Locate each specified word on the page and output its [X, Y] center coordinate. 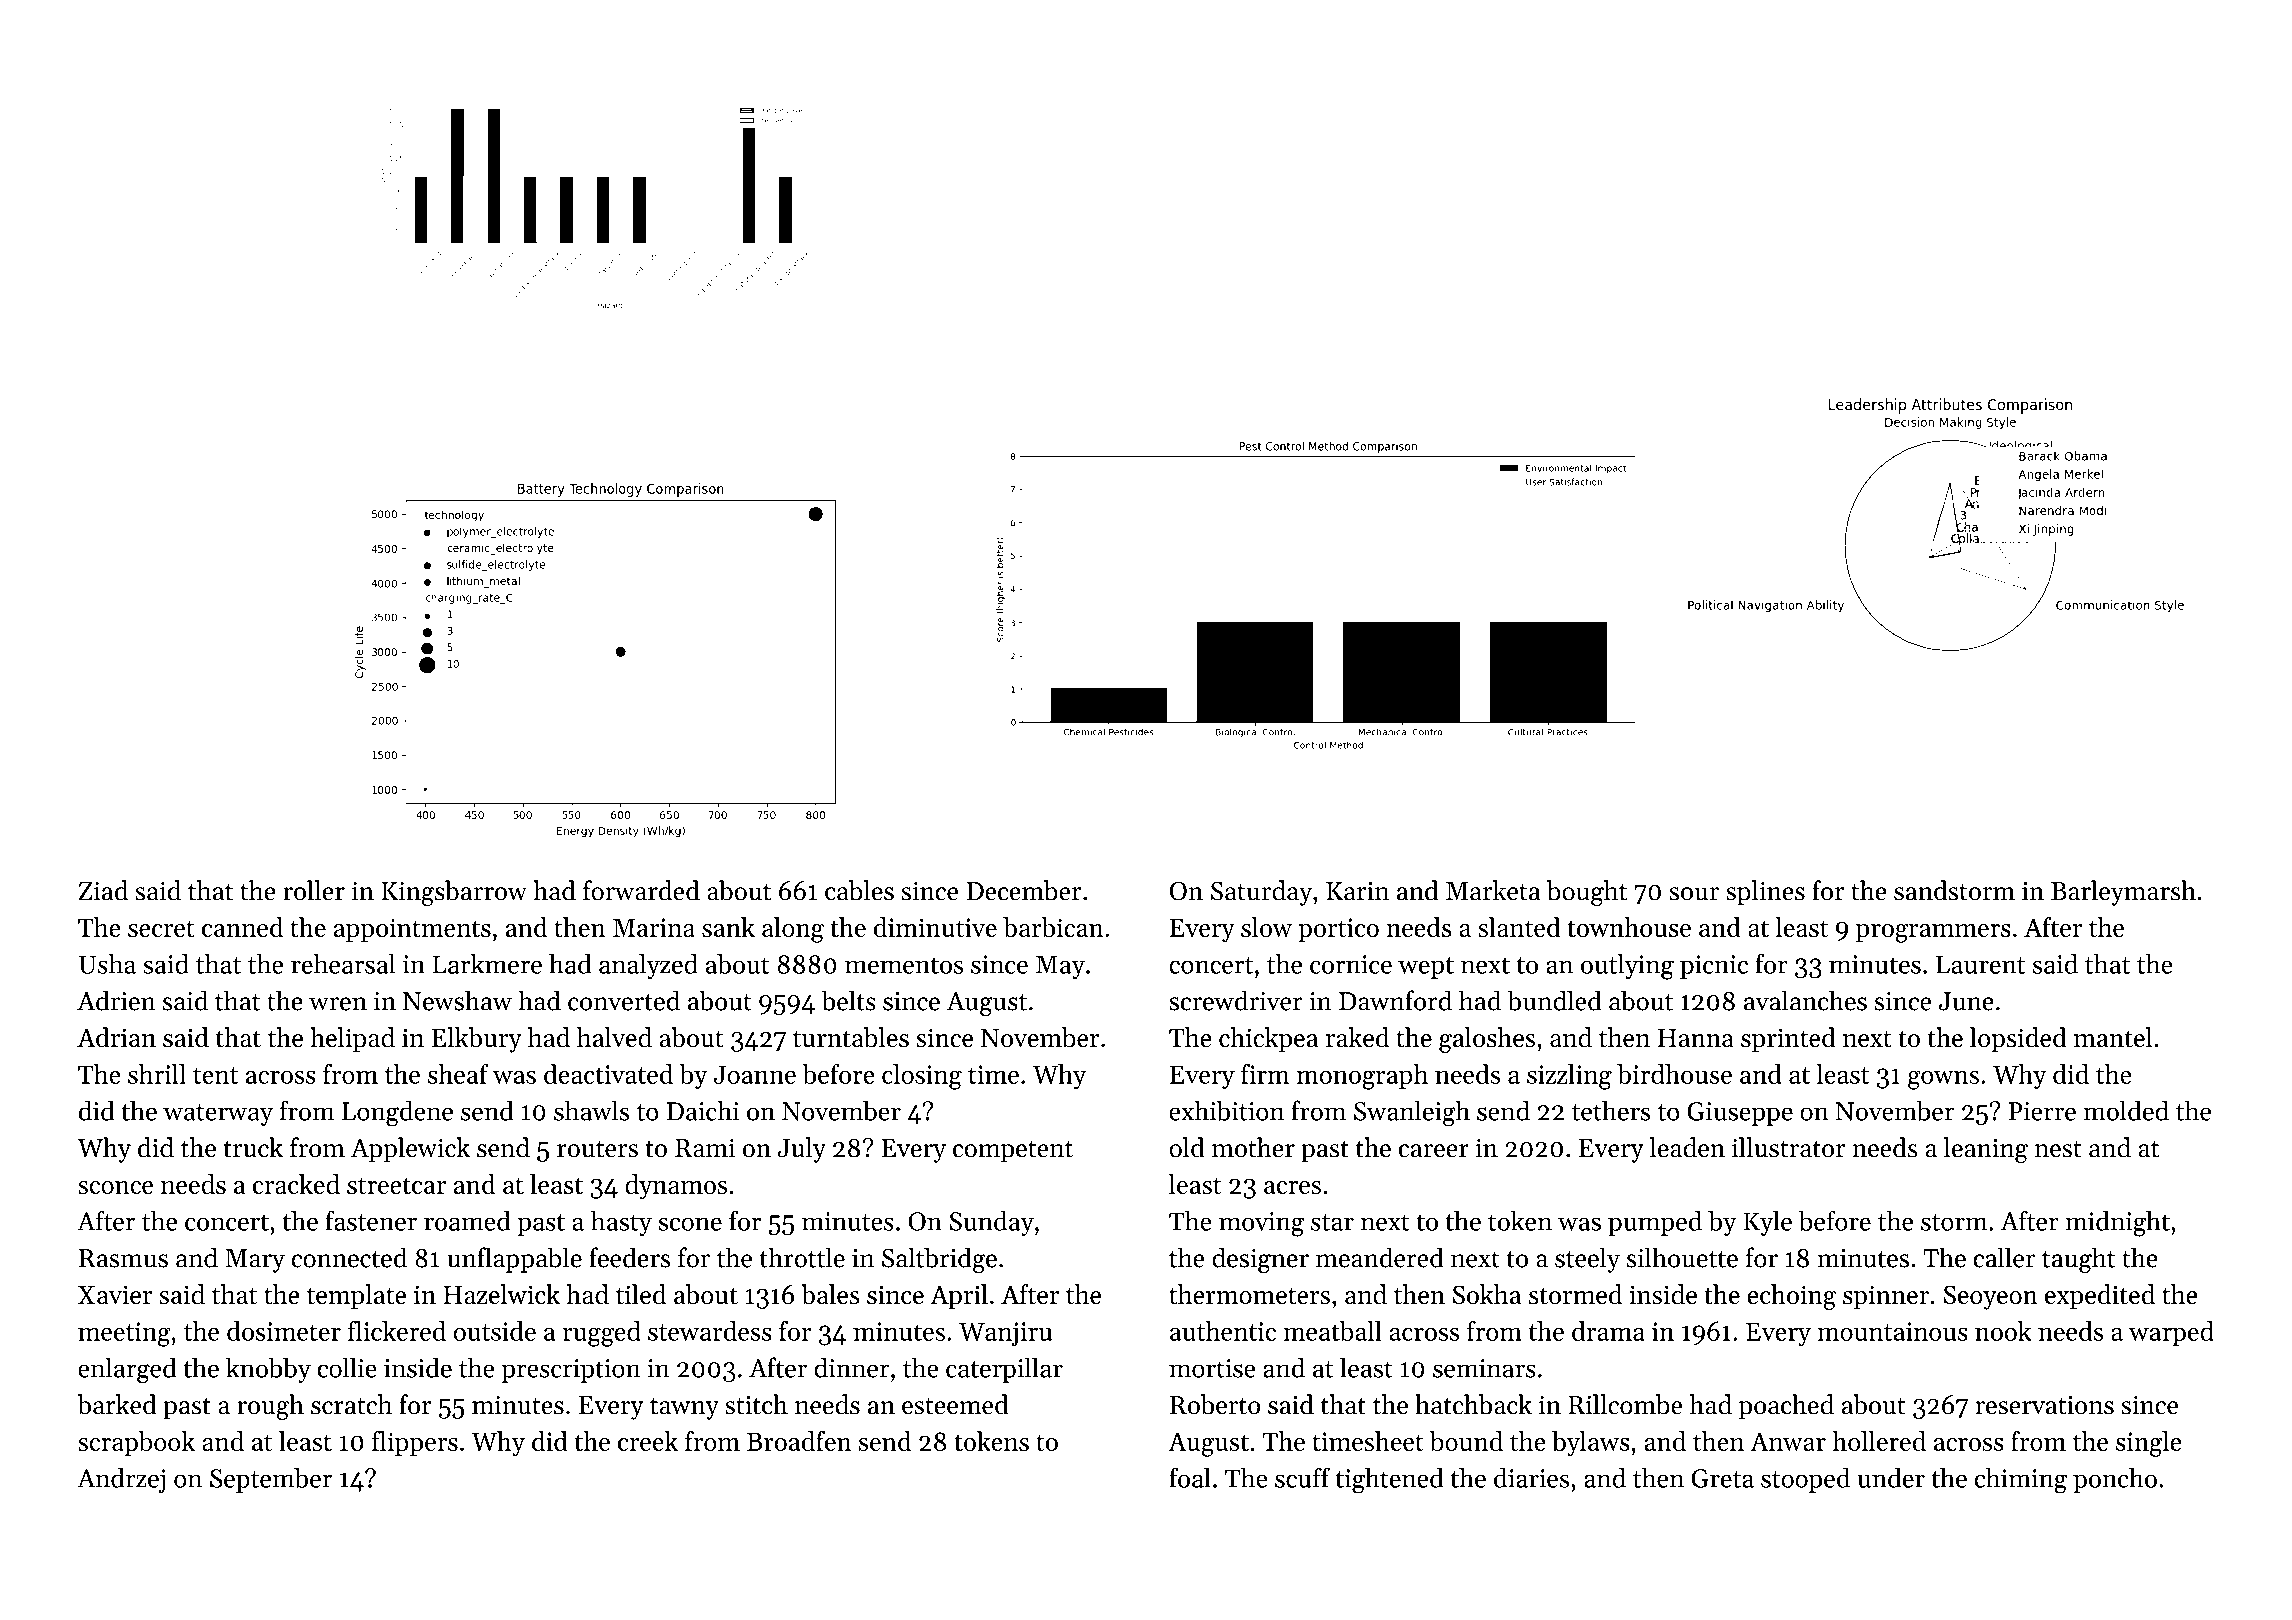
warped [2171, 1333]
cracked [296, 1184]
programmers [1933, 933]
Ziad [103, 890]
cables [859, 890]
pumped [1655, 1223]
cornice [1351, 964]
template [357, 1297]
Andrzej [121, 1480]
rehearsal [343, 964]
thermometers [1249, 1294]
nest [2058, 1149]
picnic [1714, 967]
